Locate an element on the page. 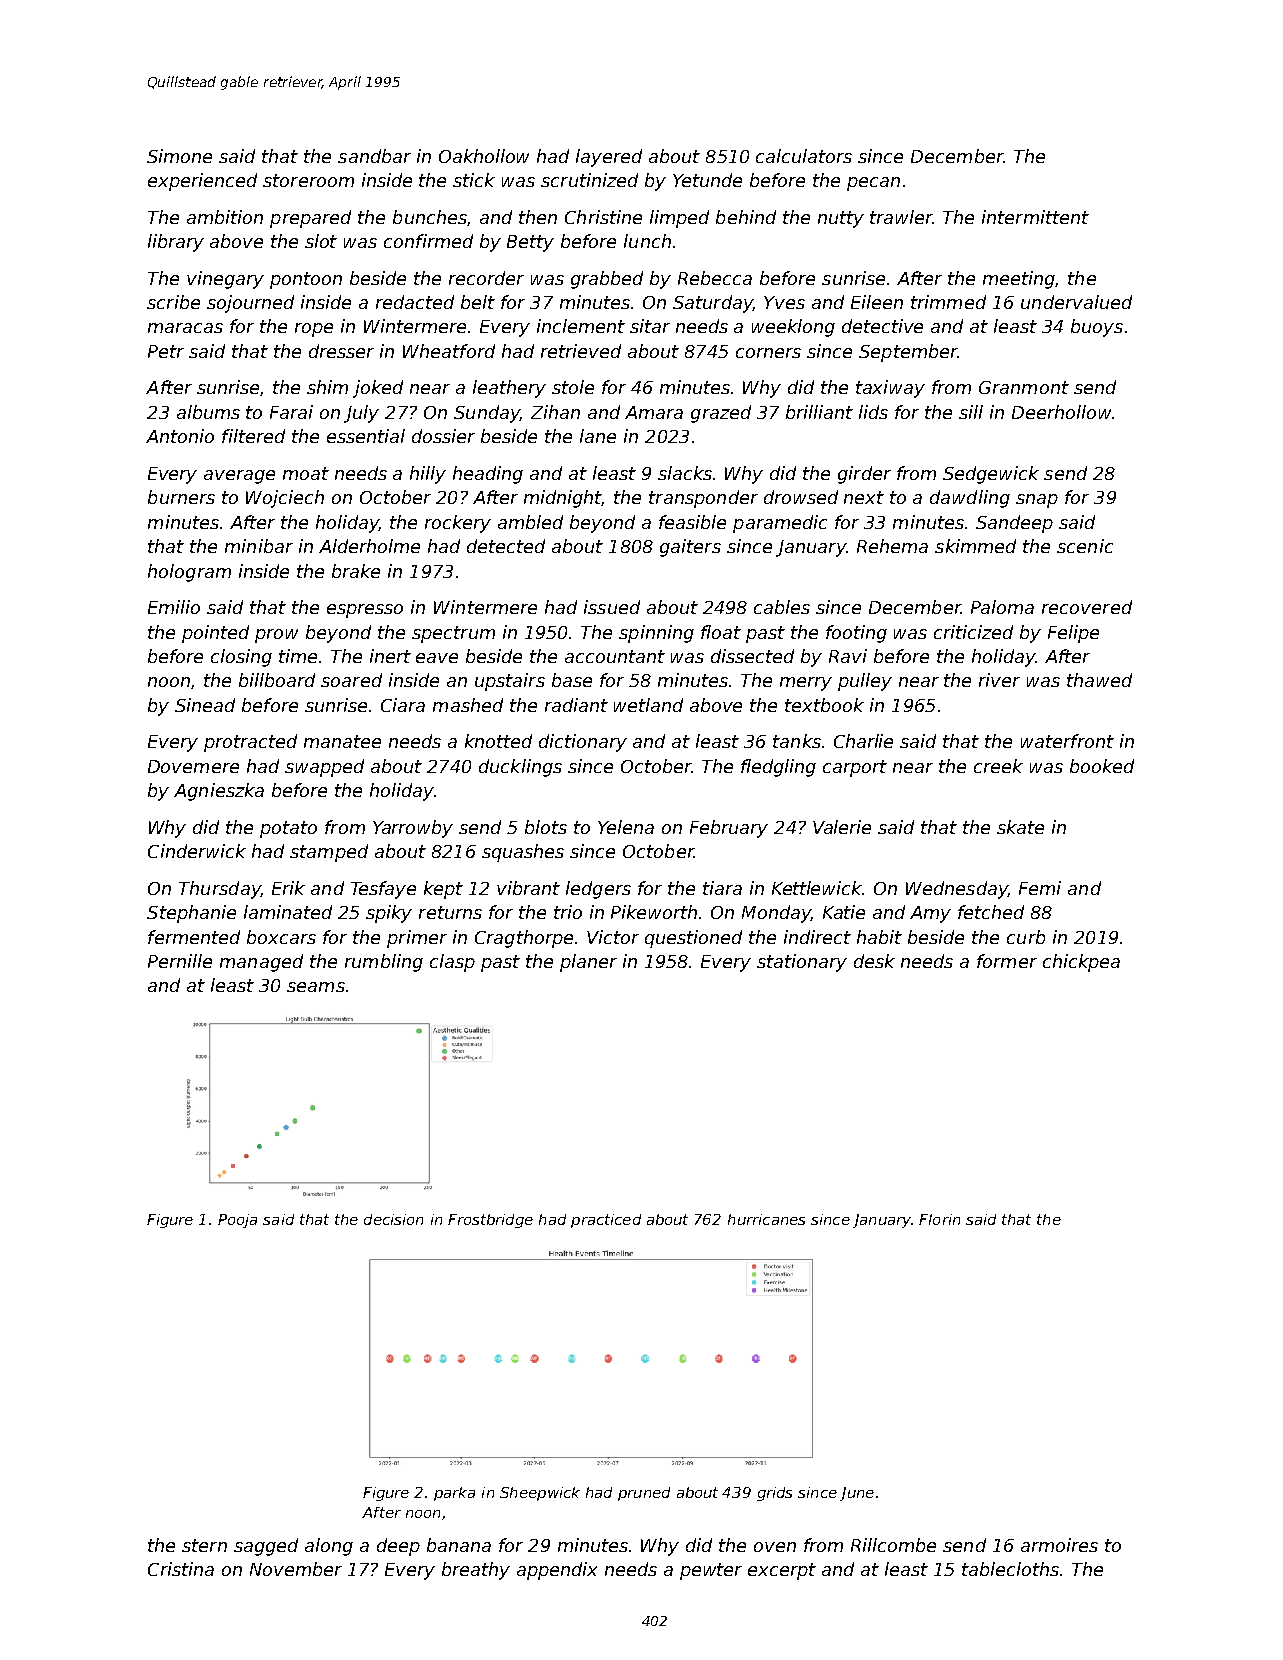 The height and width of the image is (1660, 1283). Florin is located at coordinates (939, 1219).
